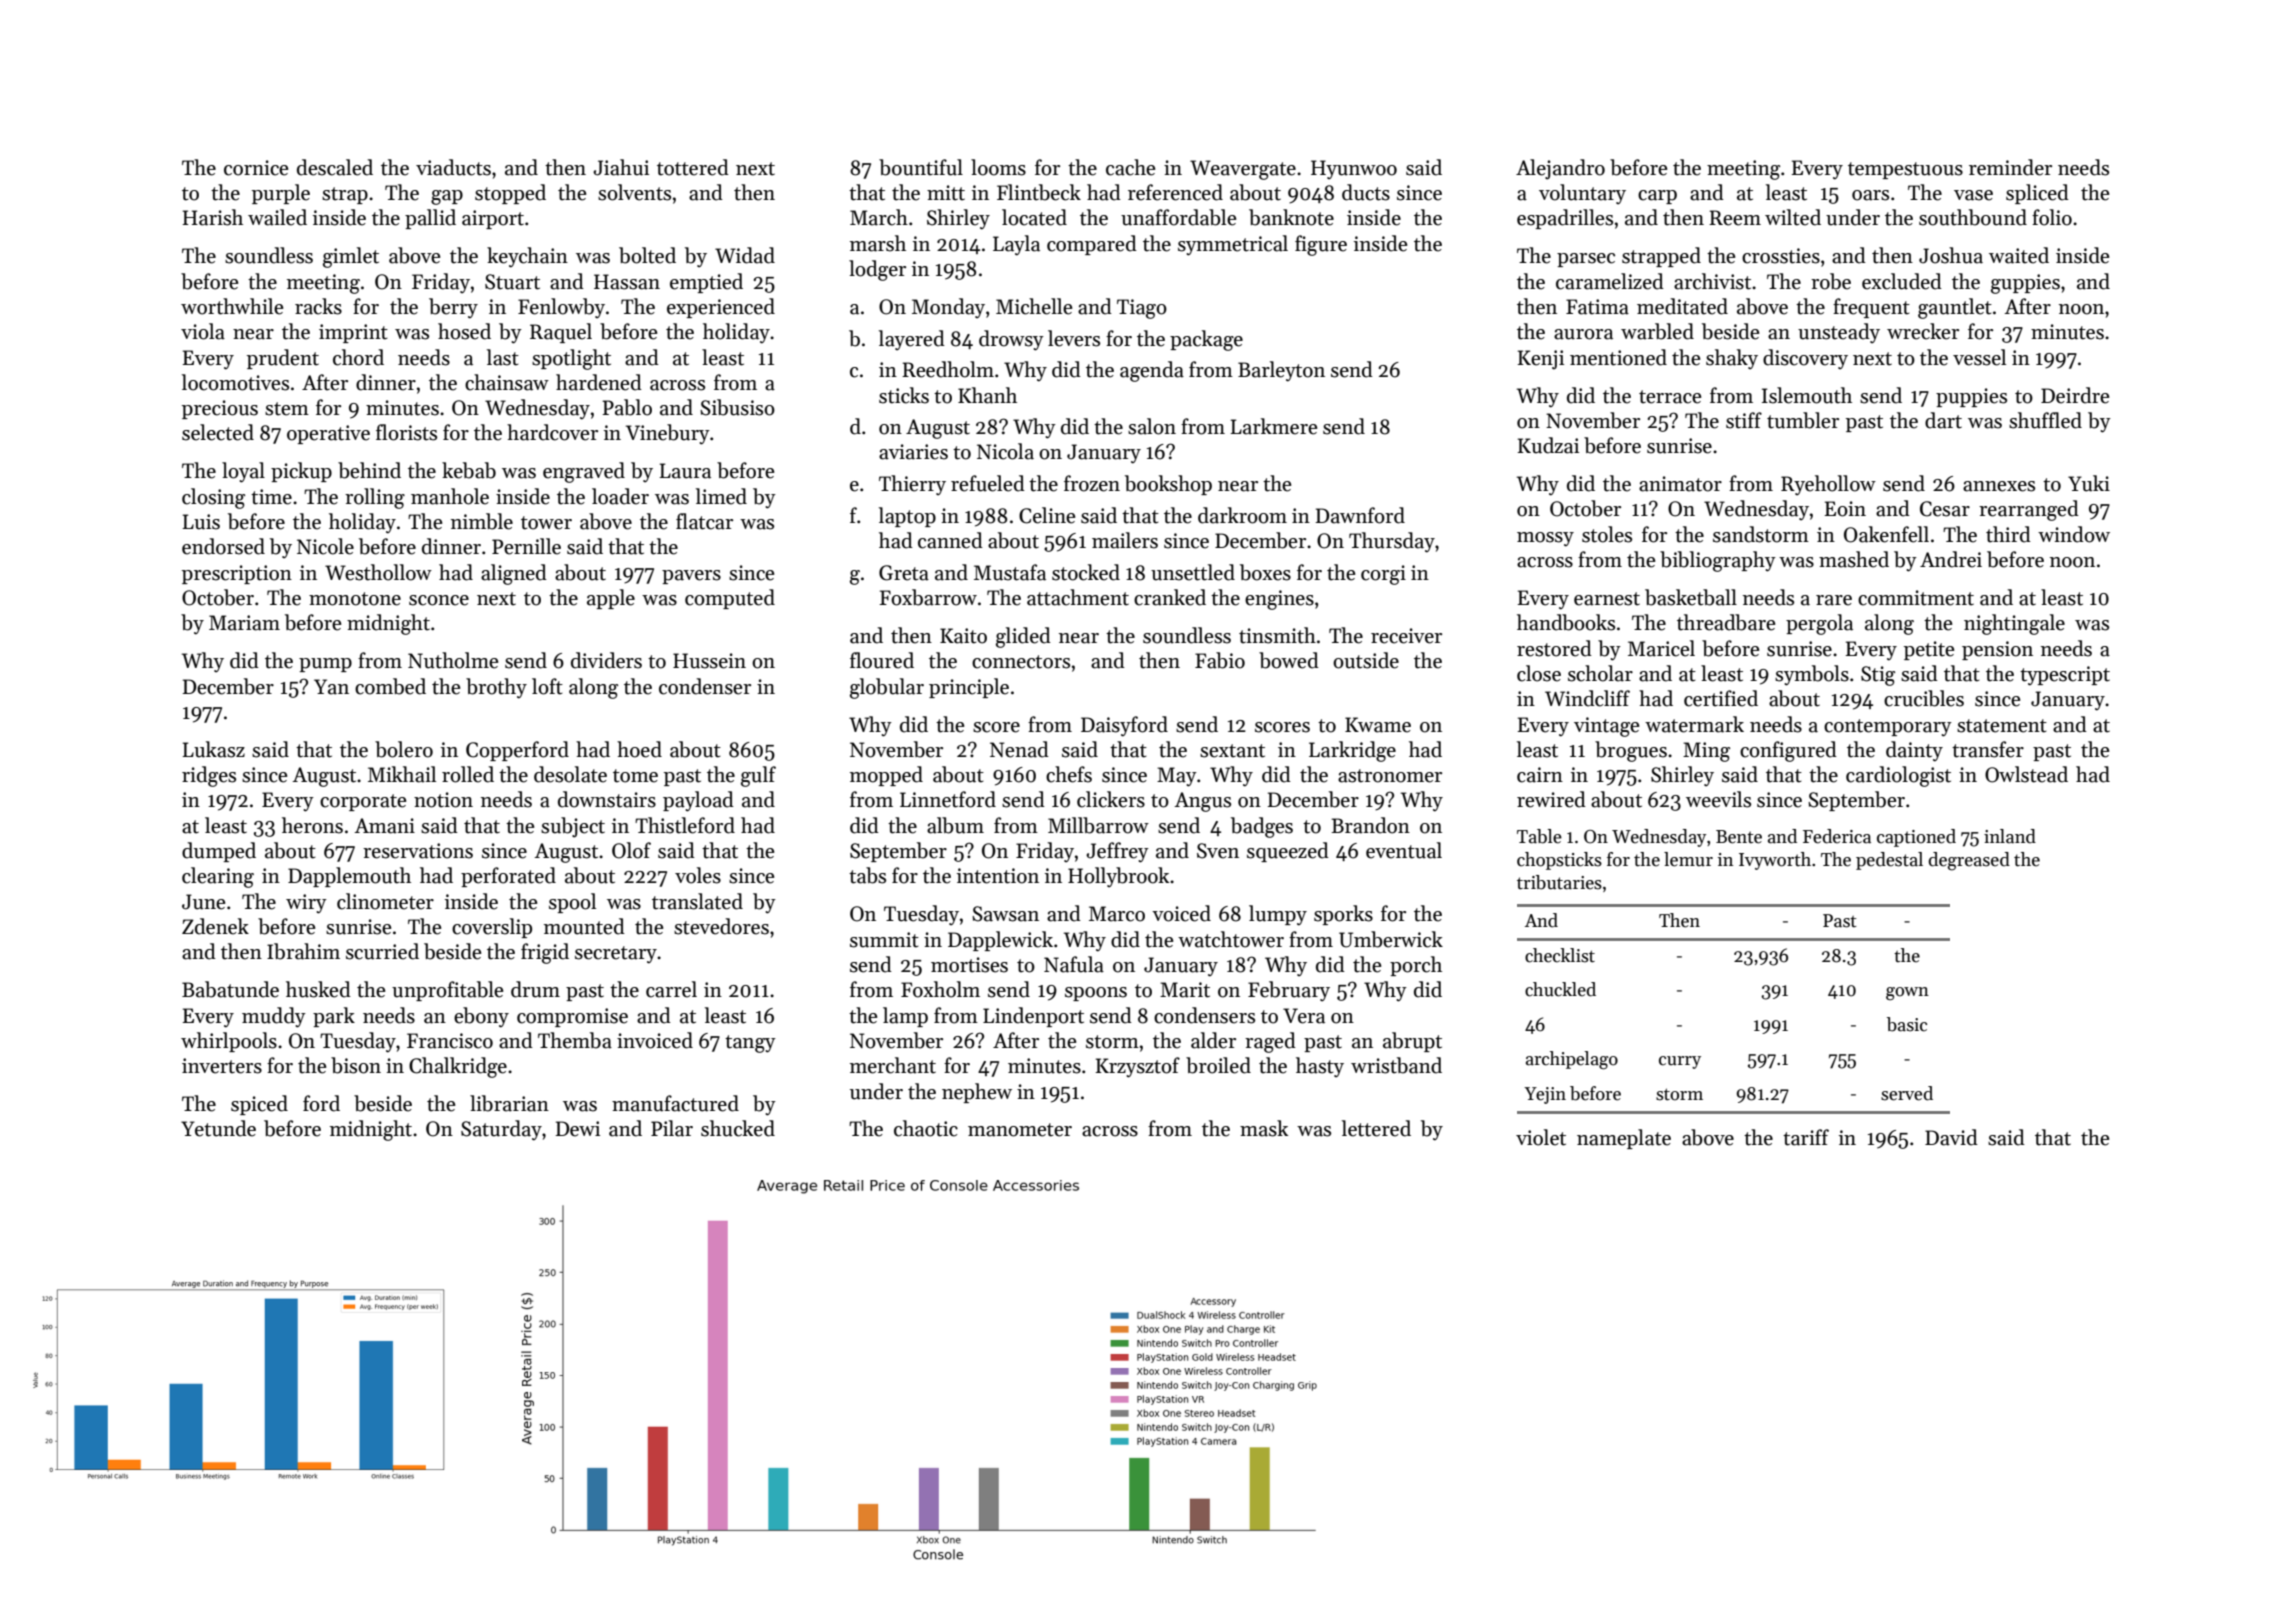 This document has height=1620, width=2292. Describe the element at coordinates (2002, 726) in the document. I see `statement` at that location.
